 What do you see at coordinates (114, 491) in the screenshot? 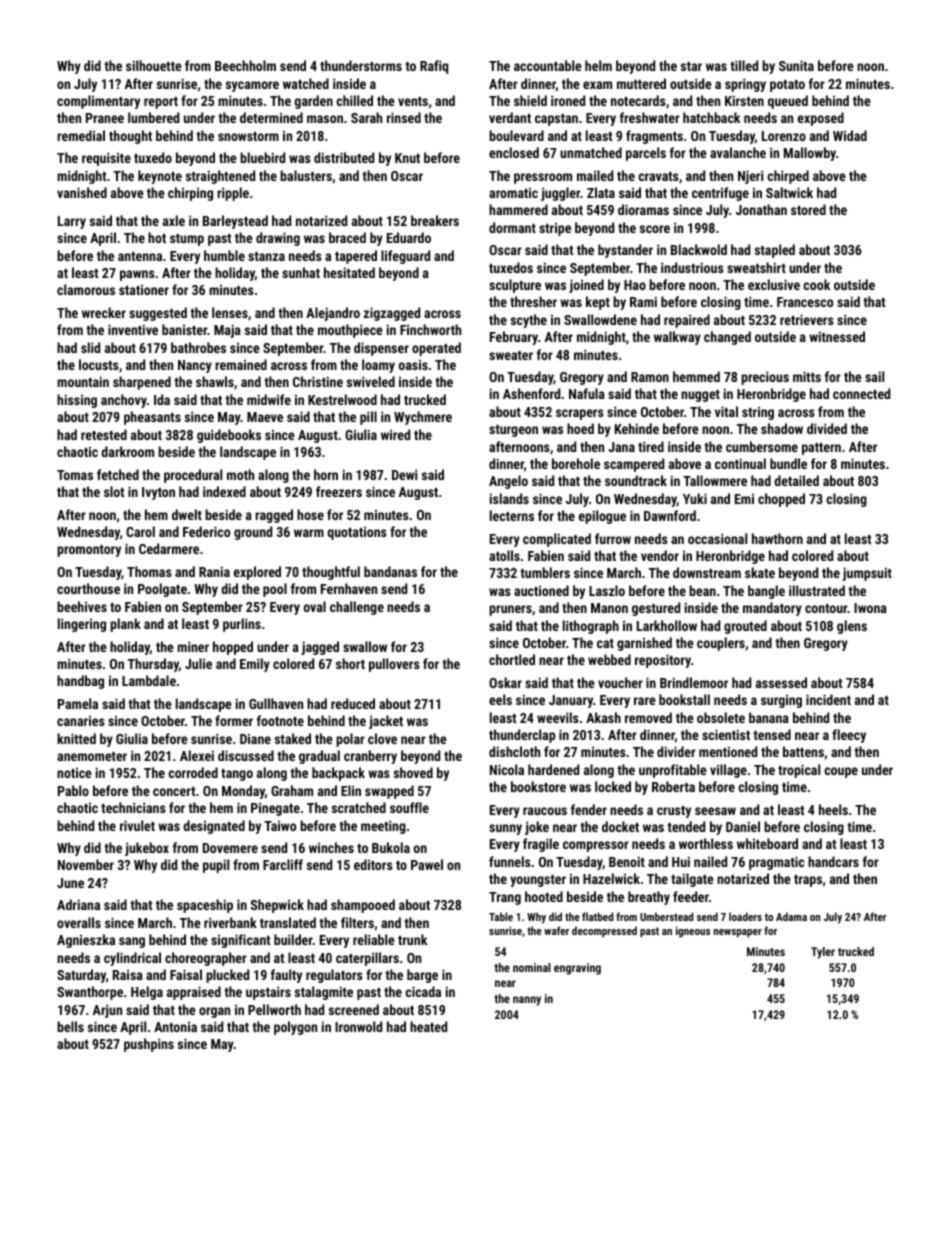
I see `slot` at bounding box center [114, 491].
